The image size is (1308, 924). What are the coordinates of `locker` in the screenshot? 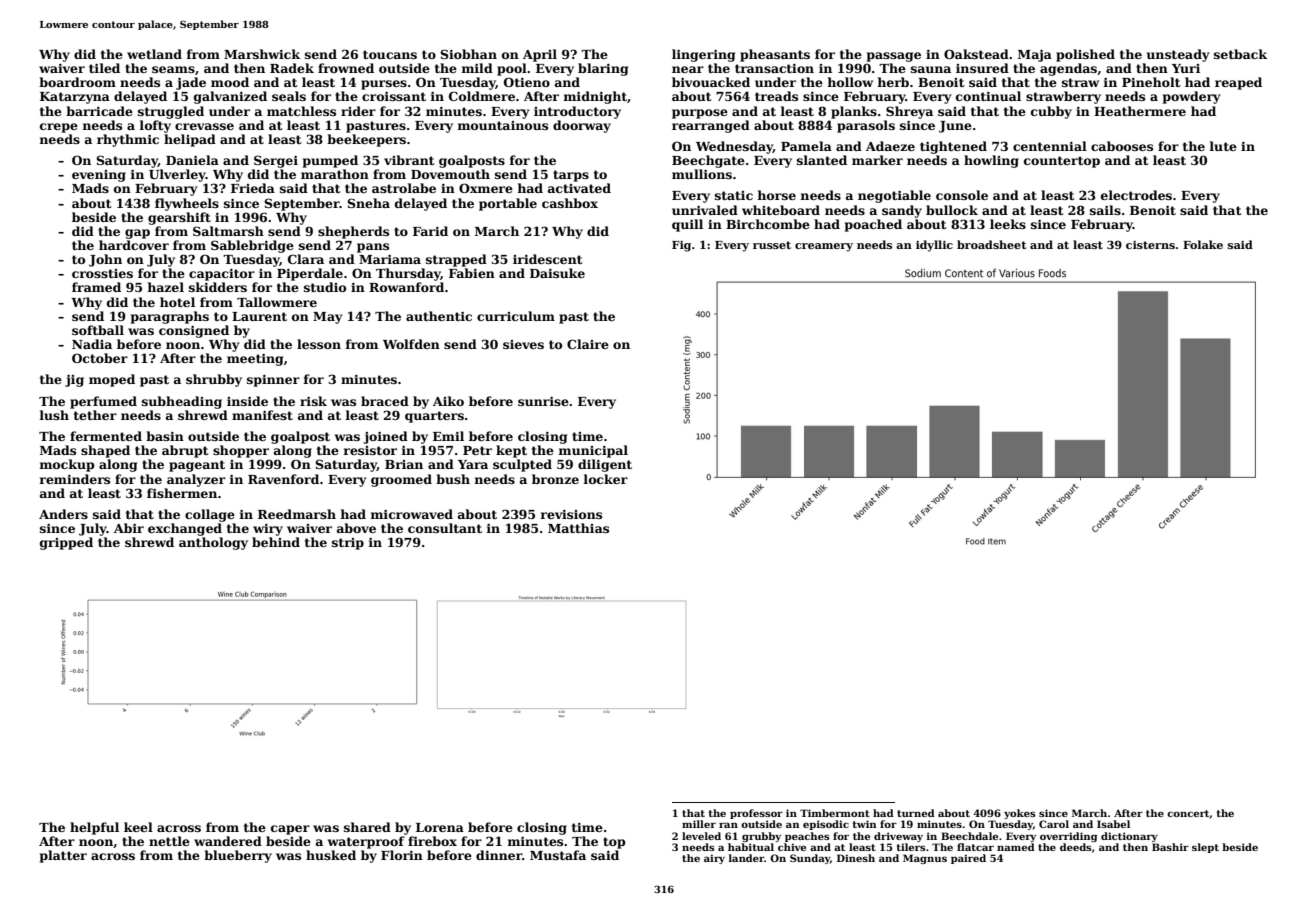 It's located at (606, 479).
